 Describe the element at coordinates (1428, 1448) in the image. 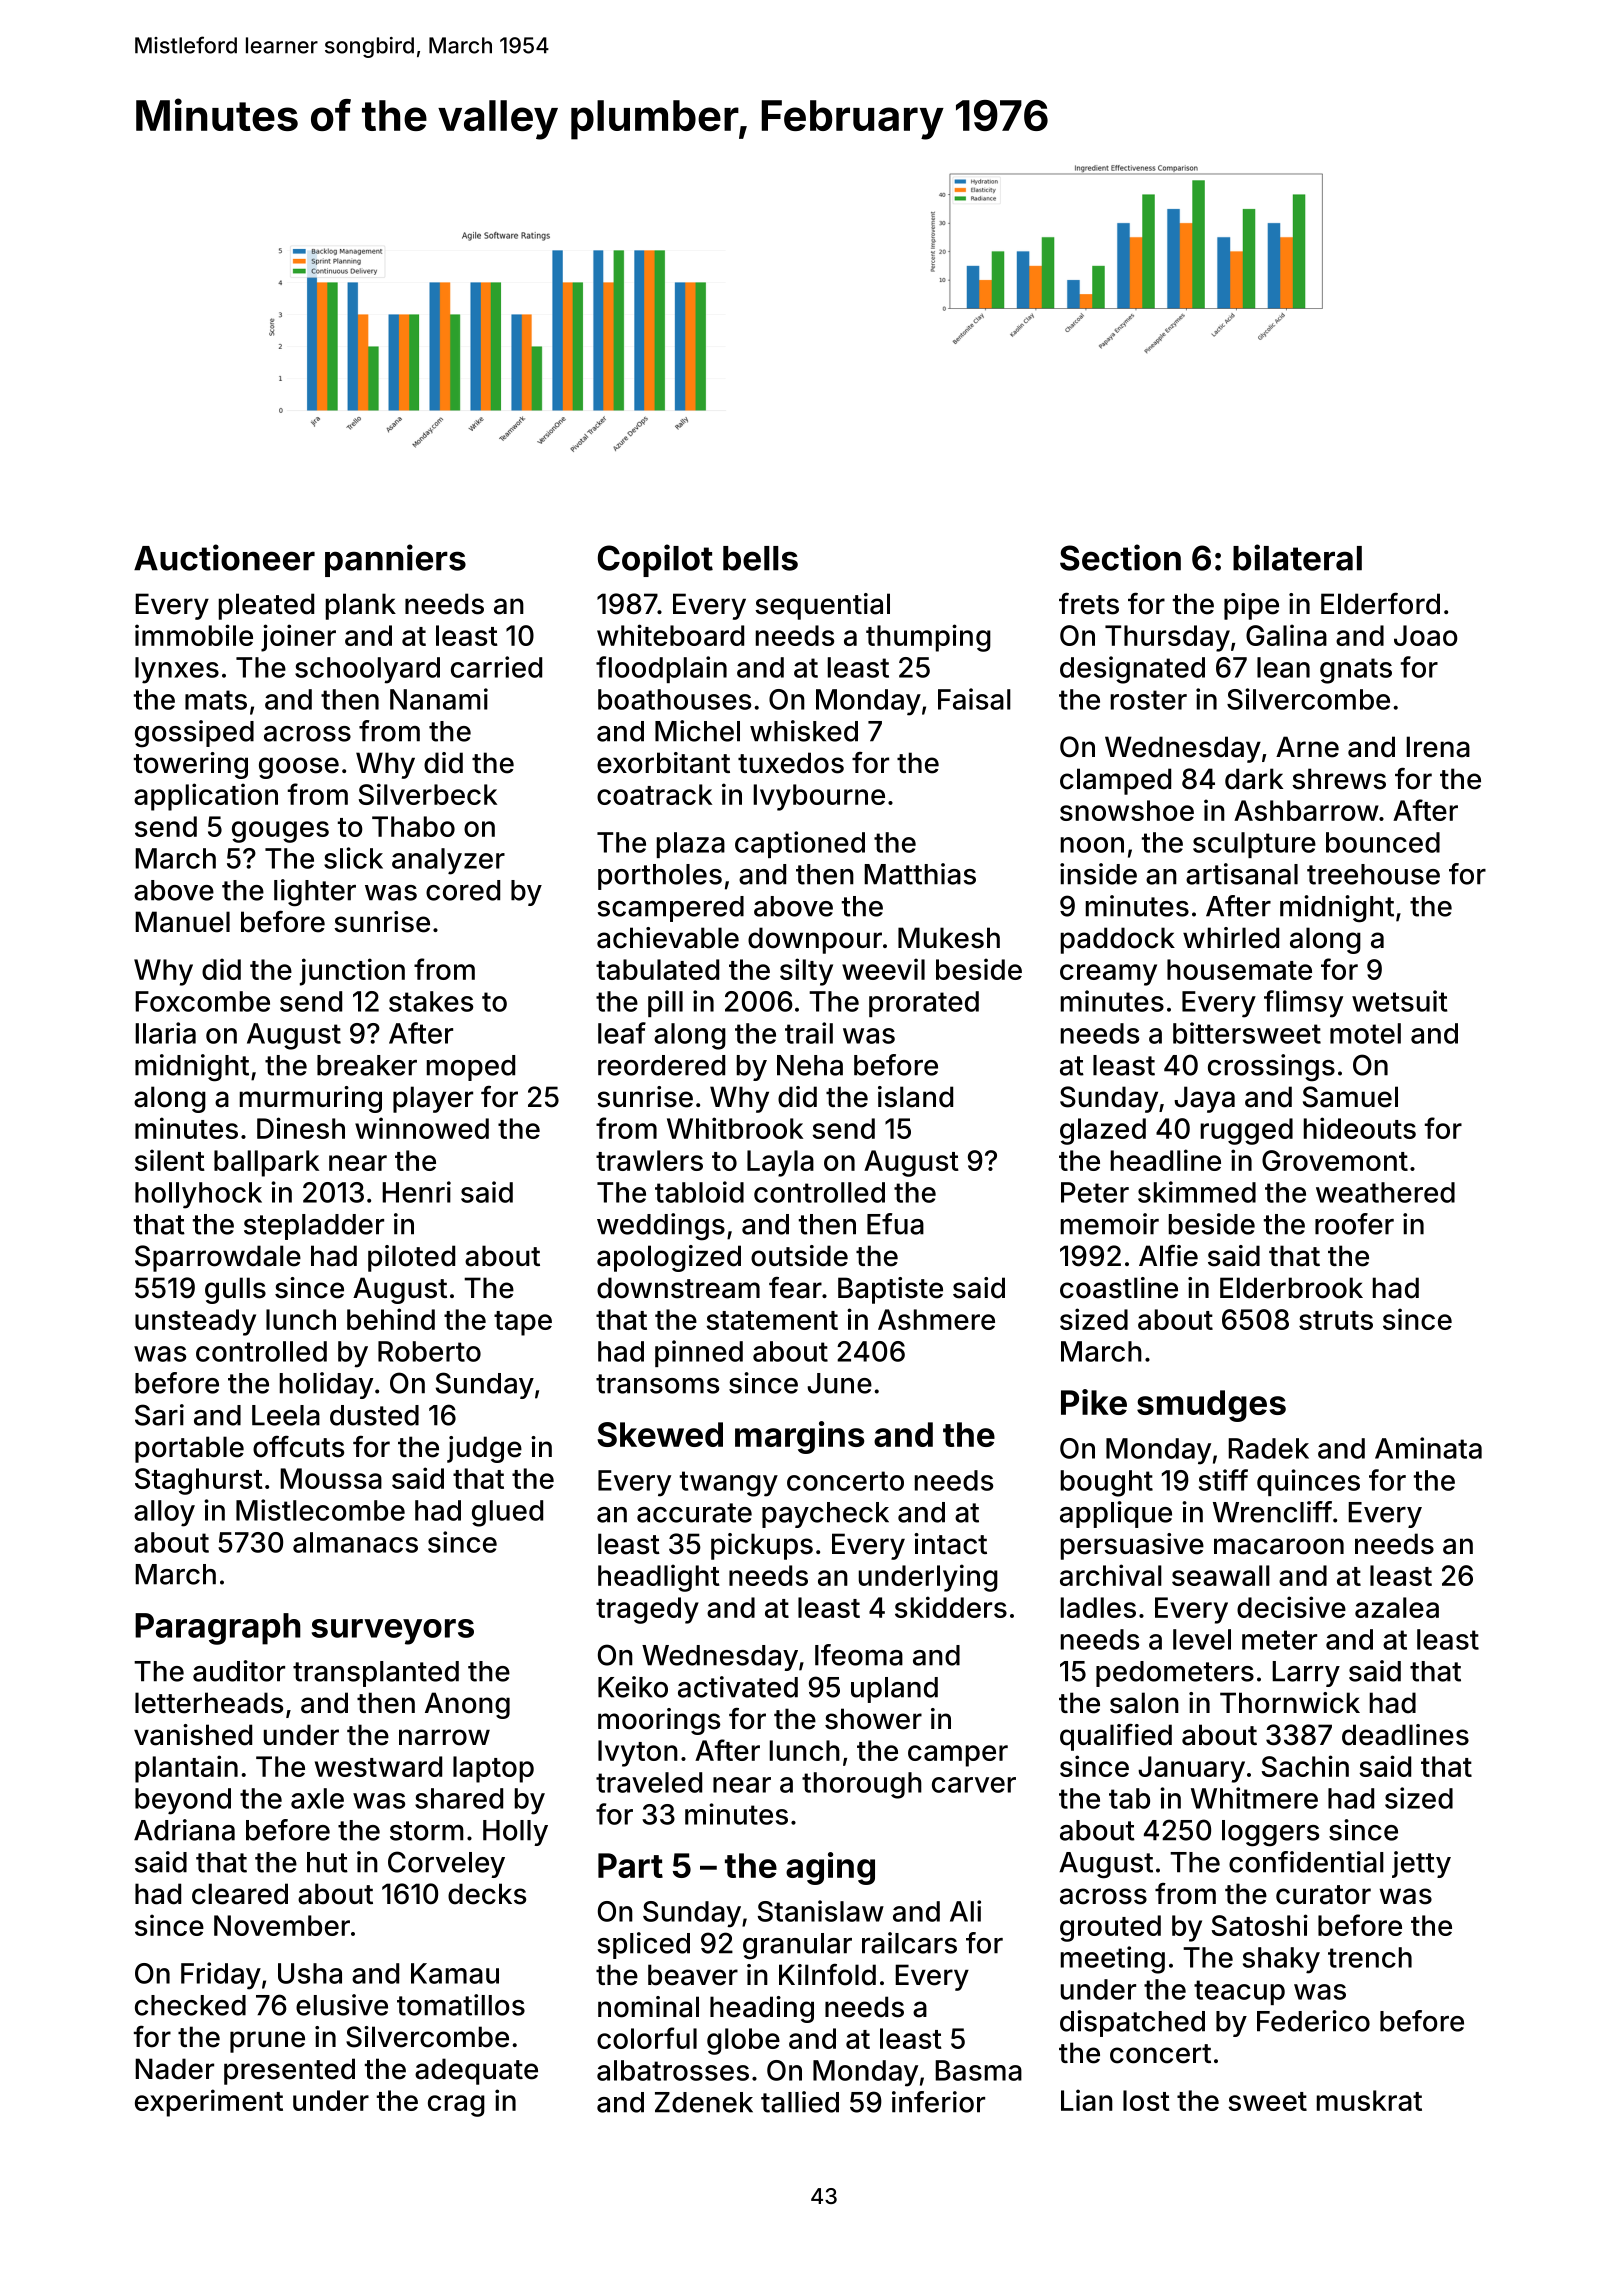

I see `Aminata` at that location.
